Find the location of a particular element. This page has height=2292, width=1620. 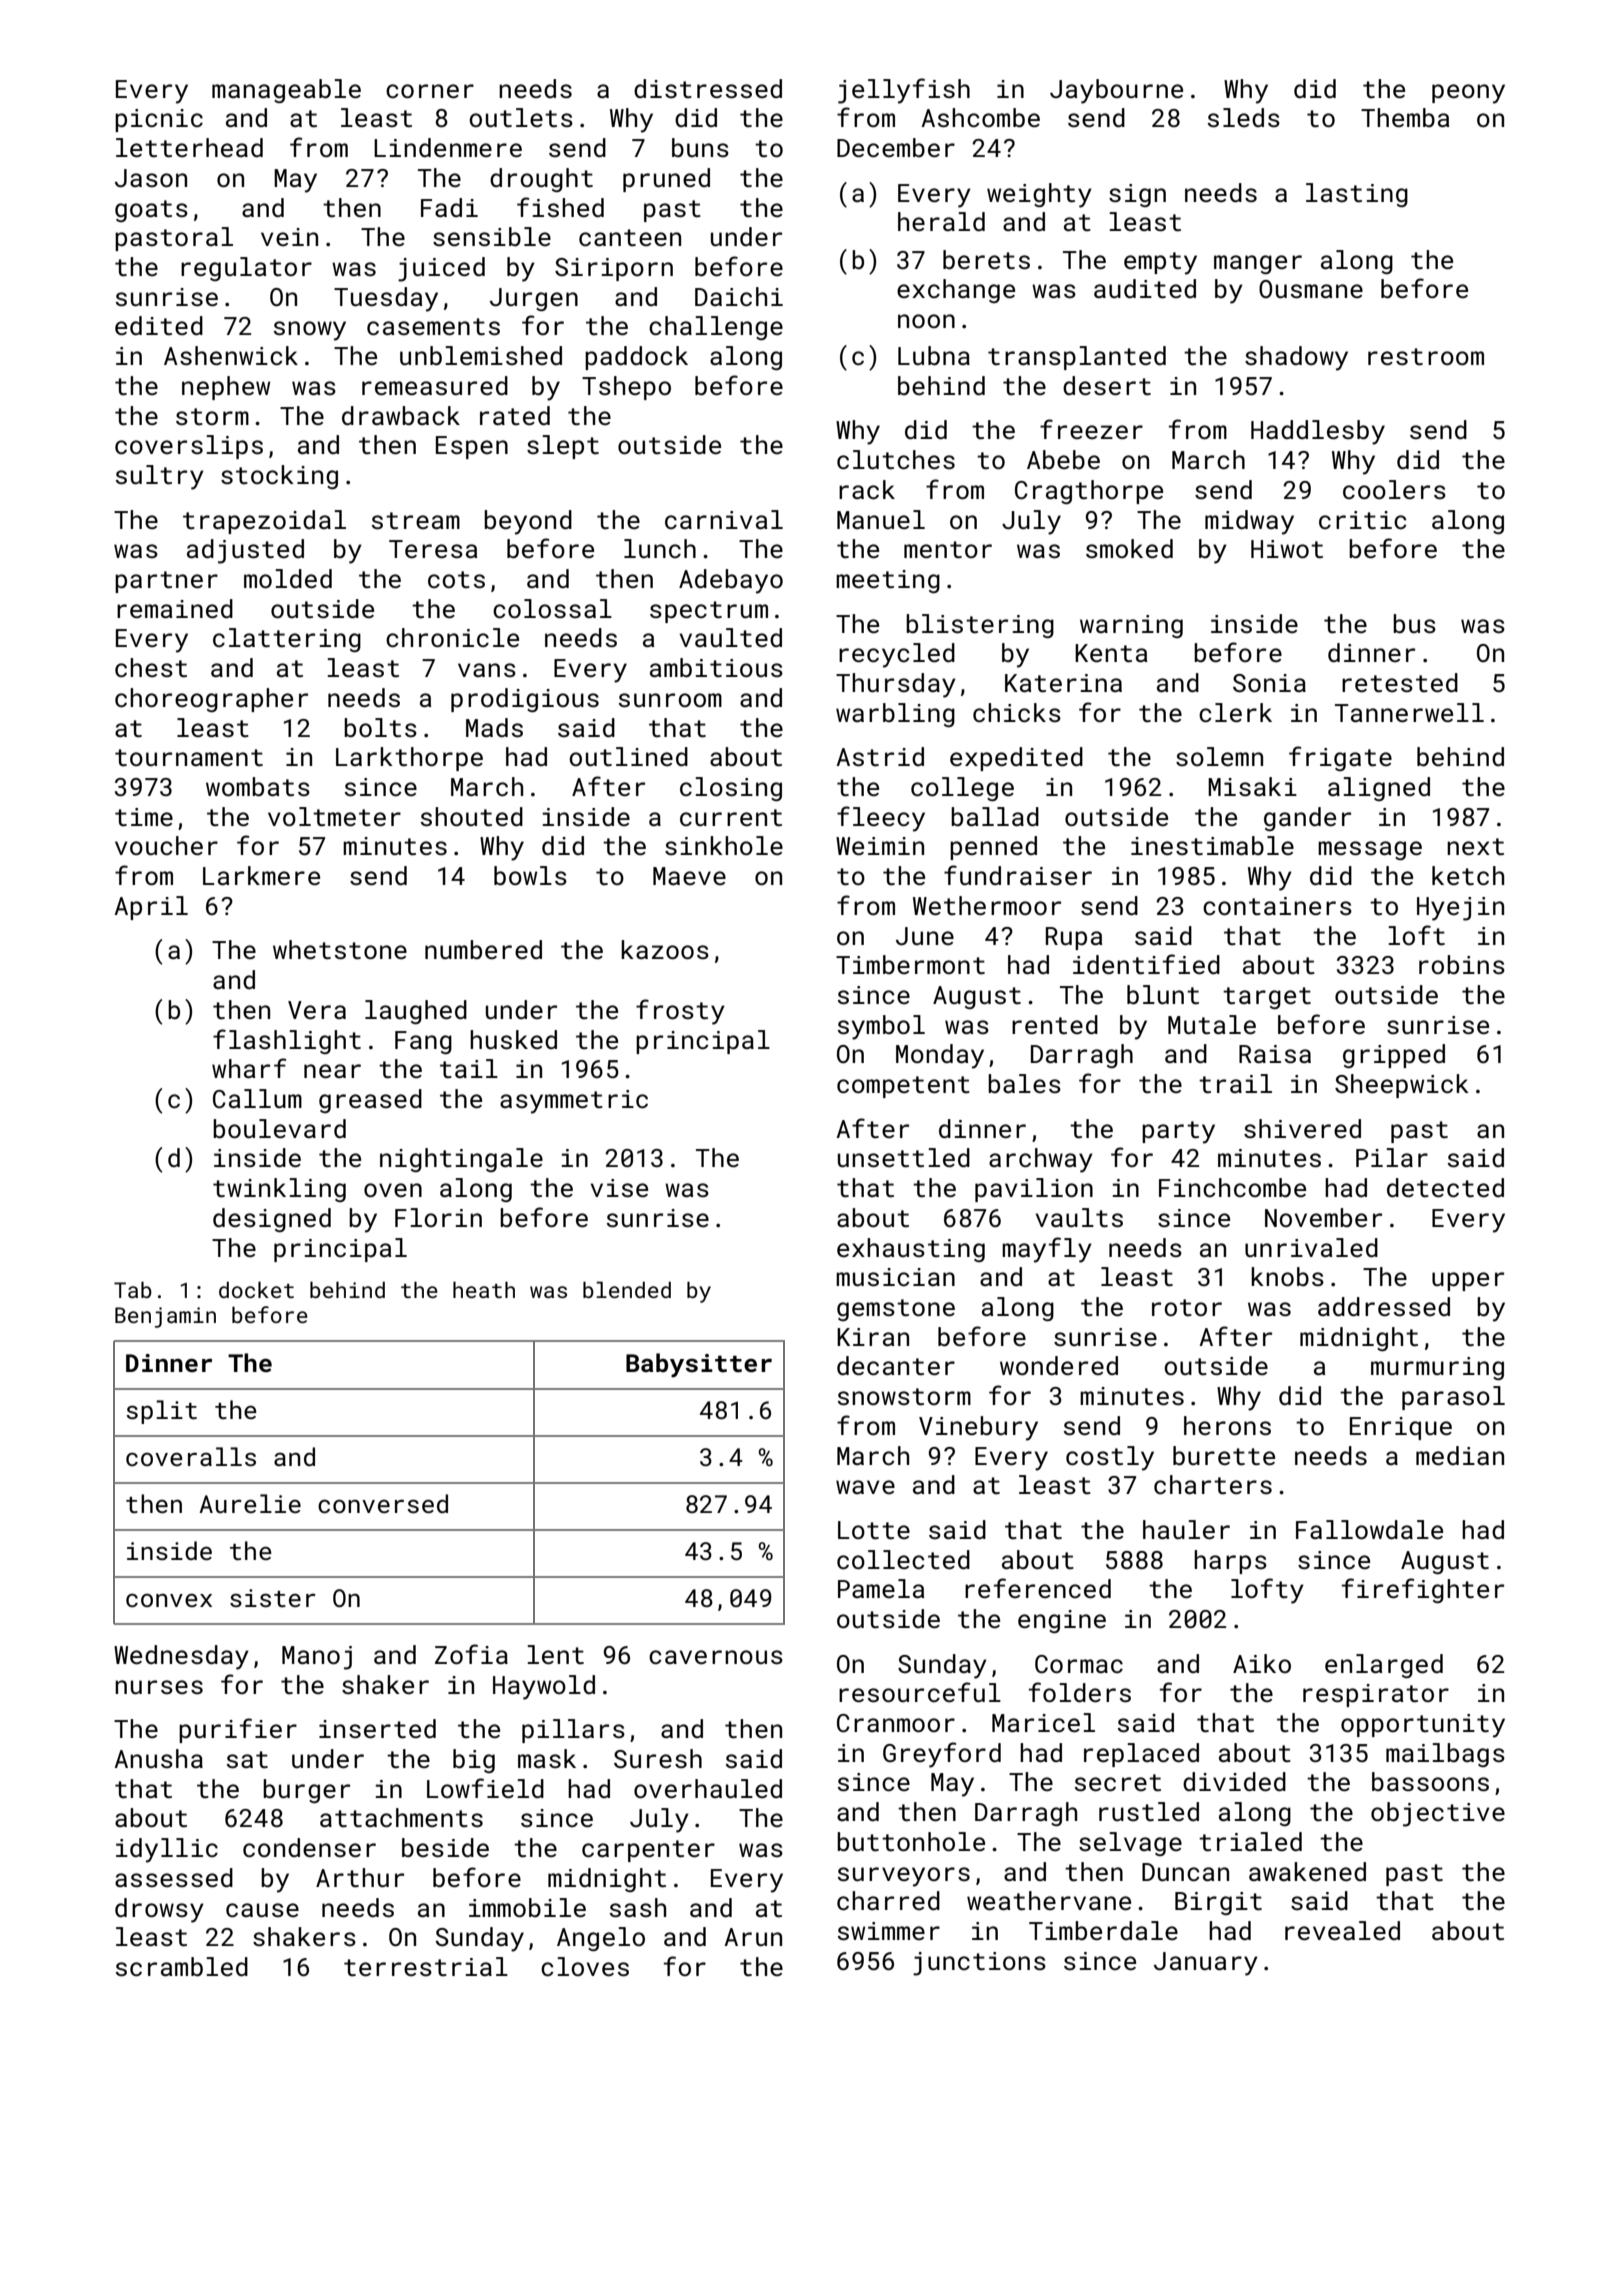

Sheepwick is located at coordinates (1402, 1086).
